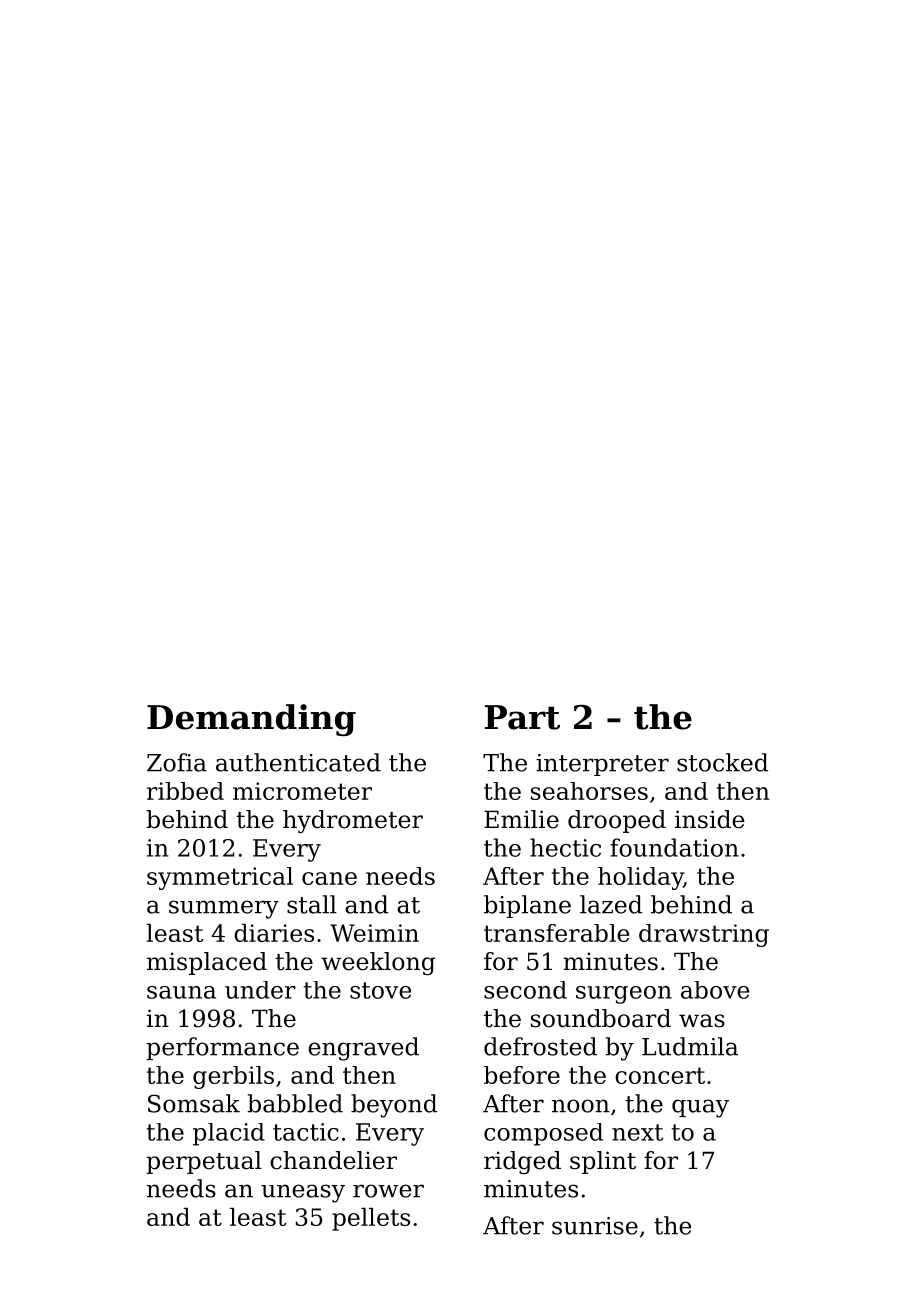 This page has height=1311, width=924. I want to click on Part, so click(522, 717).
